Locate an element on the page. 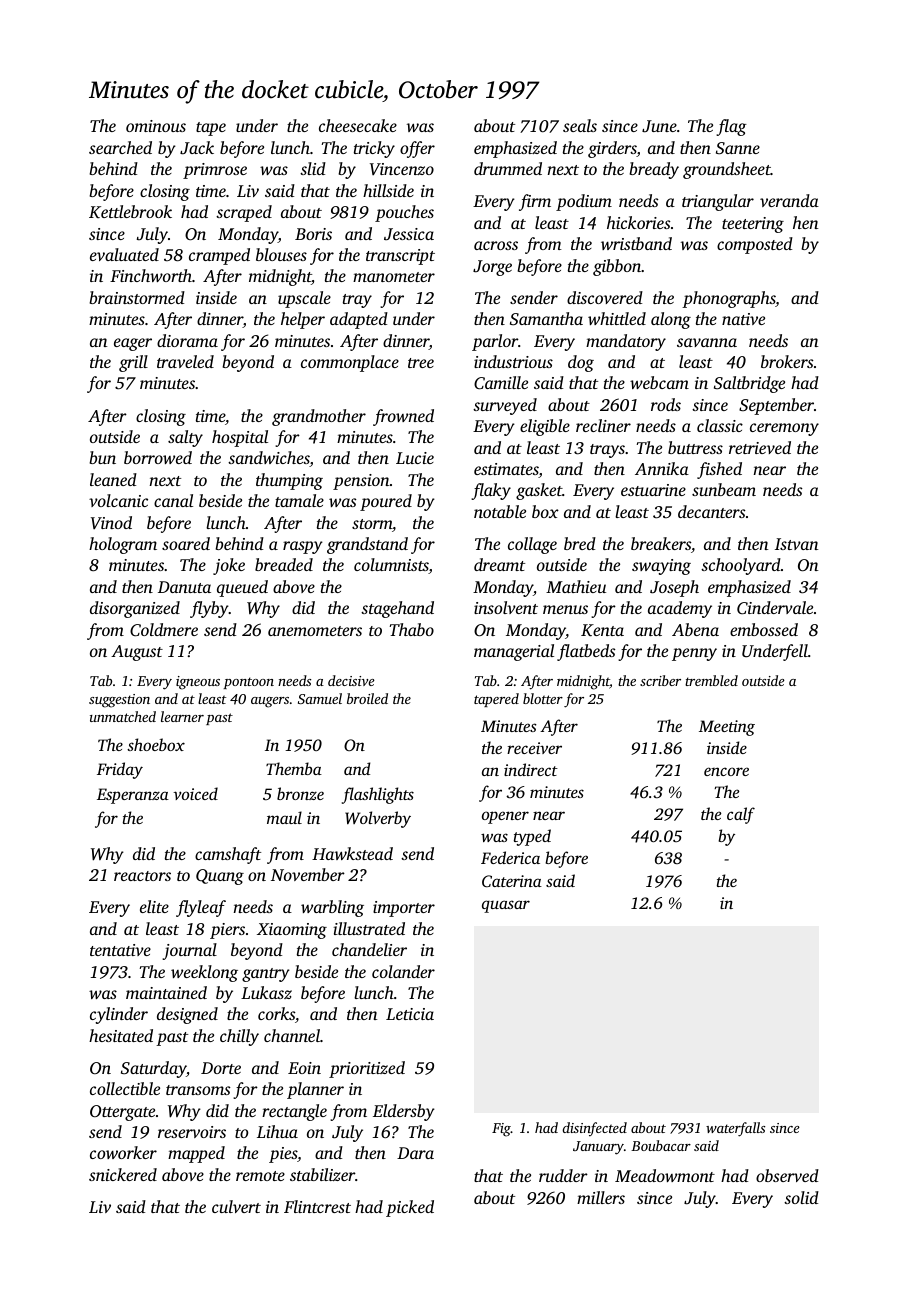 This document has width=908, height=1316. thumping is located at coordinates (289, 481).
